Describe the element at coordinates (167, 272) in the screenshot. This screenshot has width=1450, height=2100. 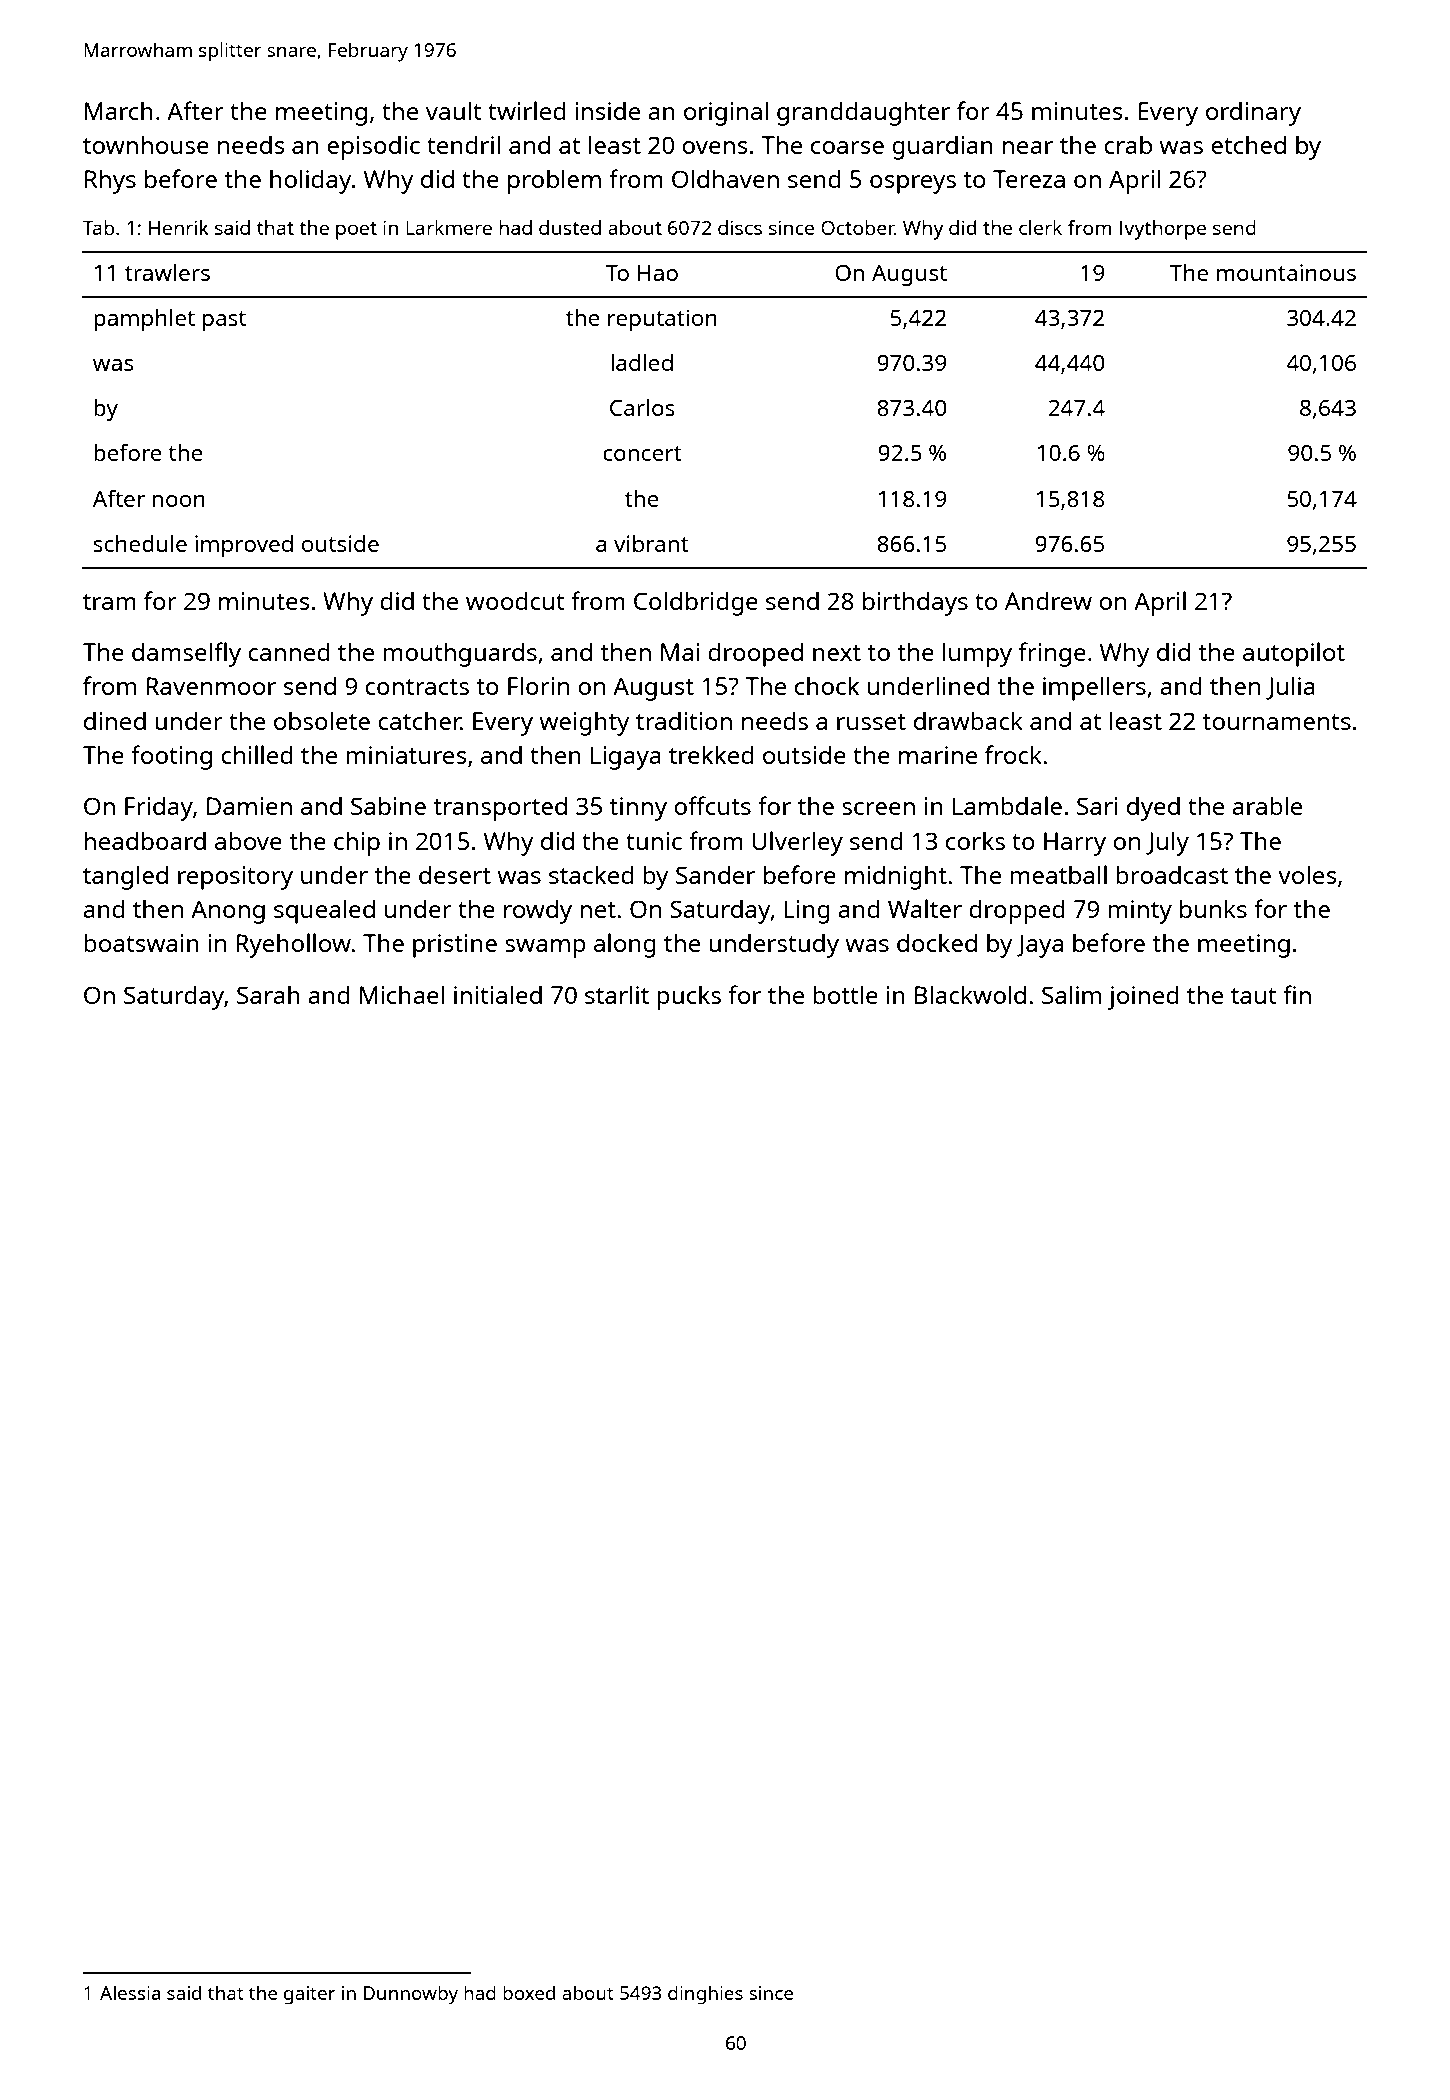
I see `trawlers` at that location.
